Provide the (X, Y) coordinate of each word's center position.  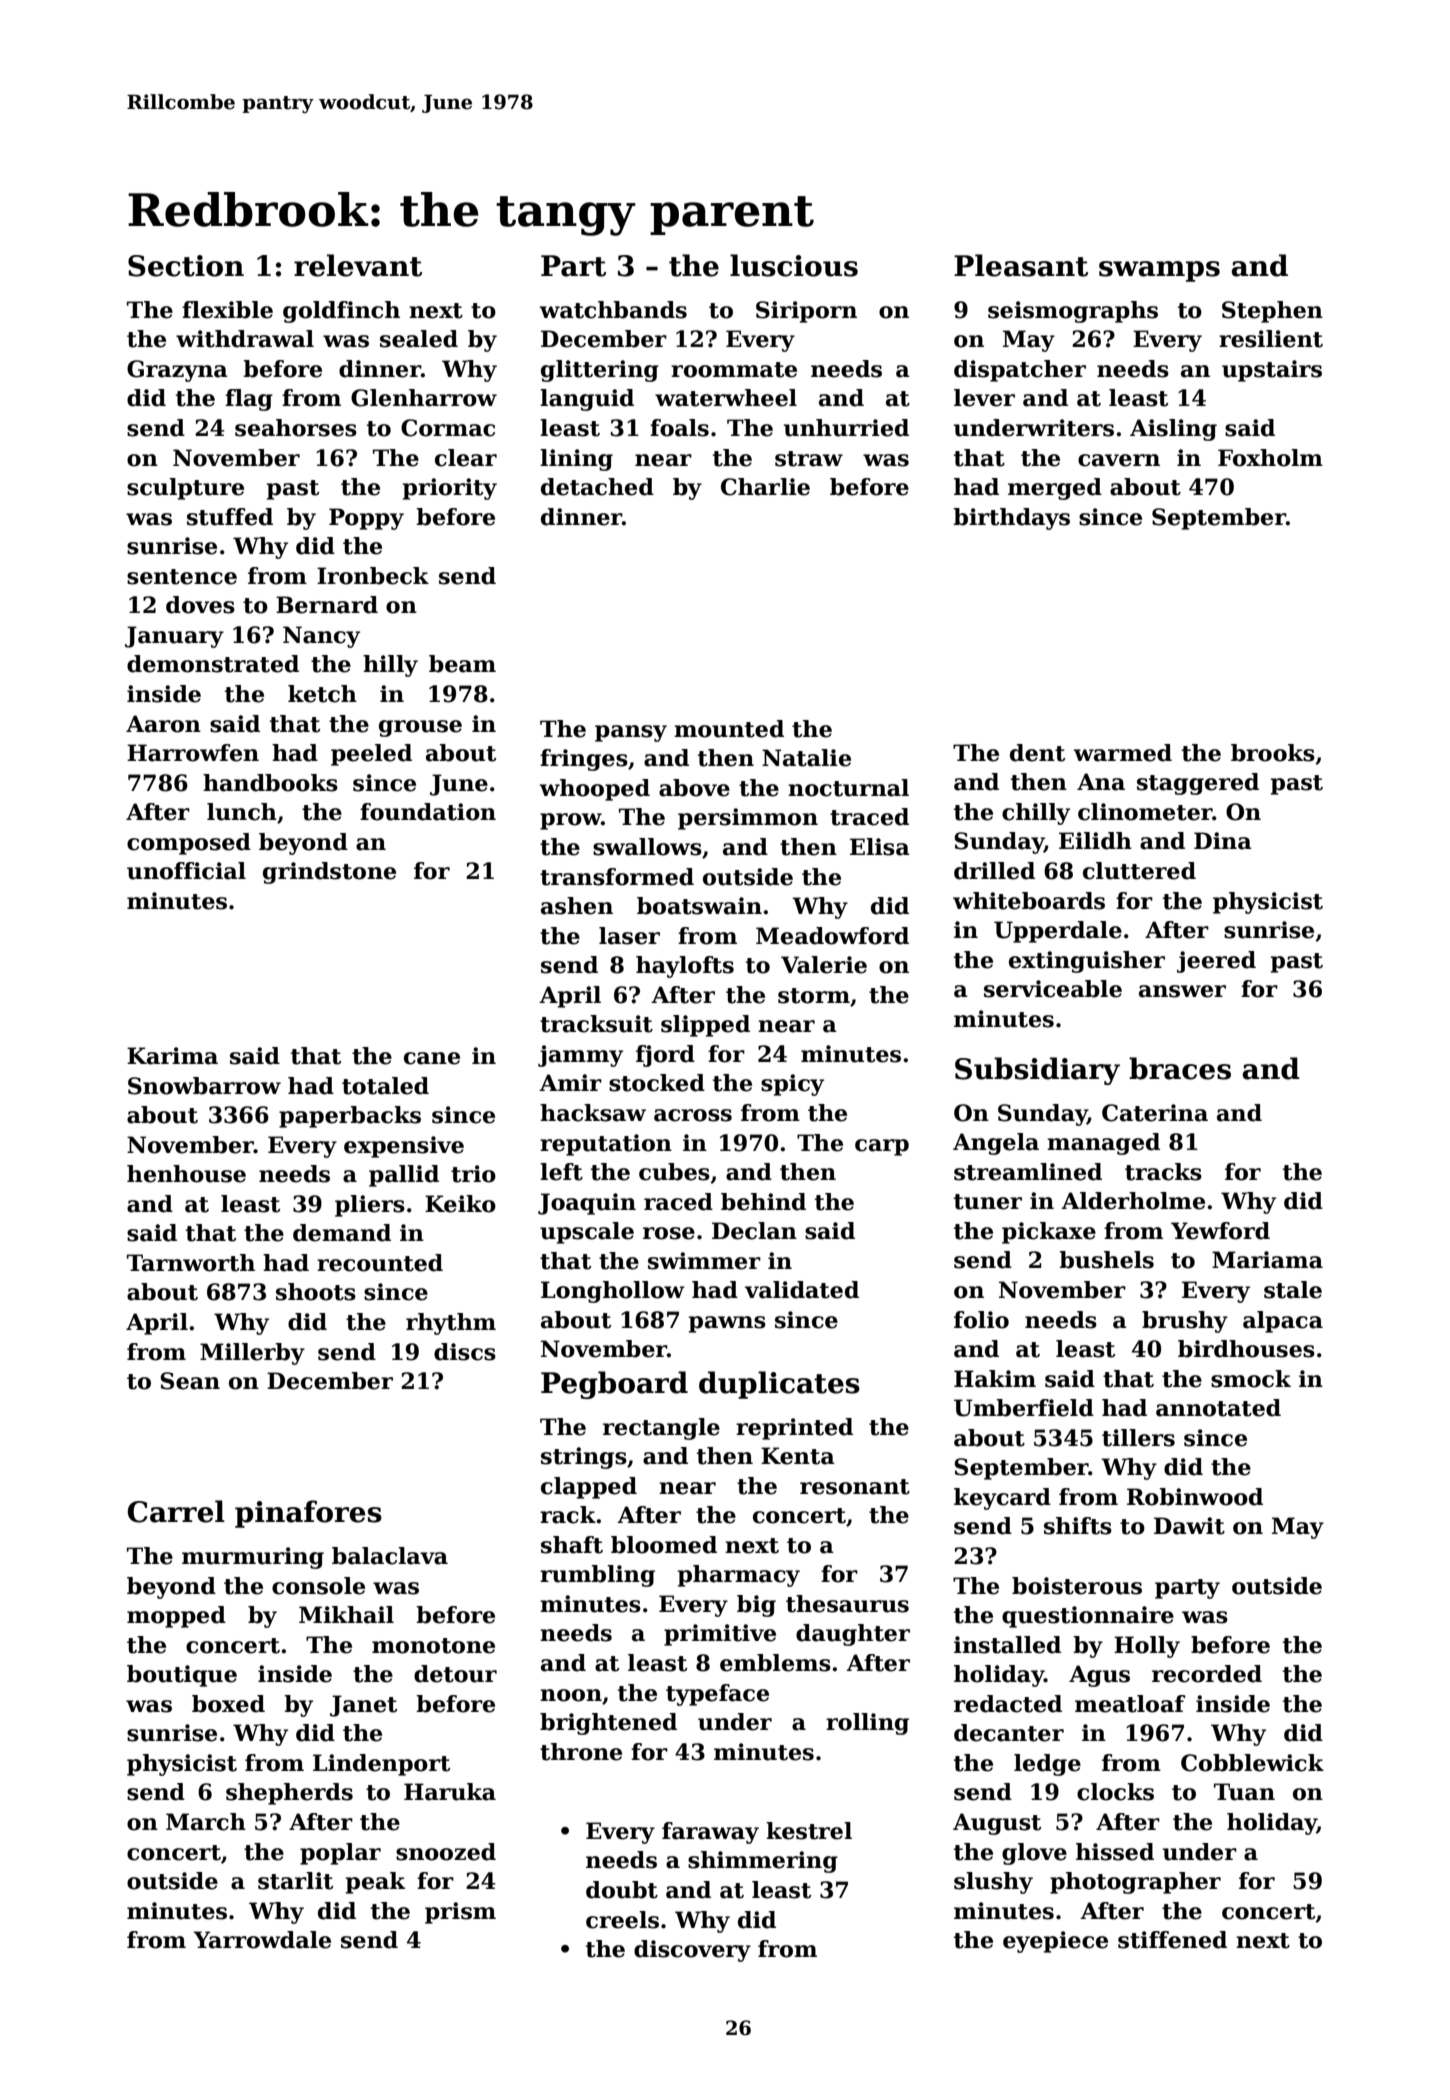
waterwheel (726, 398)
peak (375, 1883)
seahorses (296, 428)
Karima (172, 1056)
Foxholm (1270, 458)
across (693, 1115)
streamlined (1028, 1172)
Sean (190, 1381)
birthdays (1011, 519)
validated (802, 1290)
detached (597, 487)
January (174, 637)
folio (981, 1320)
